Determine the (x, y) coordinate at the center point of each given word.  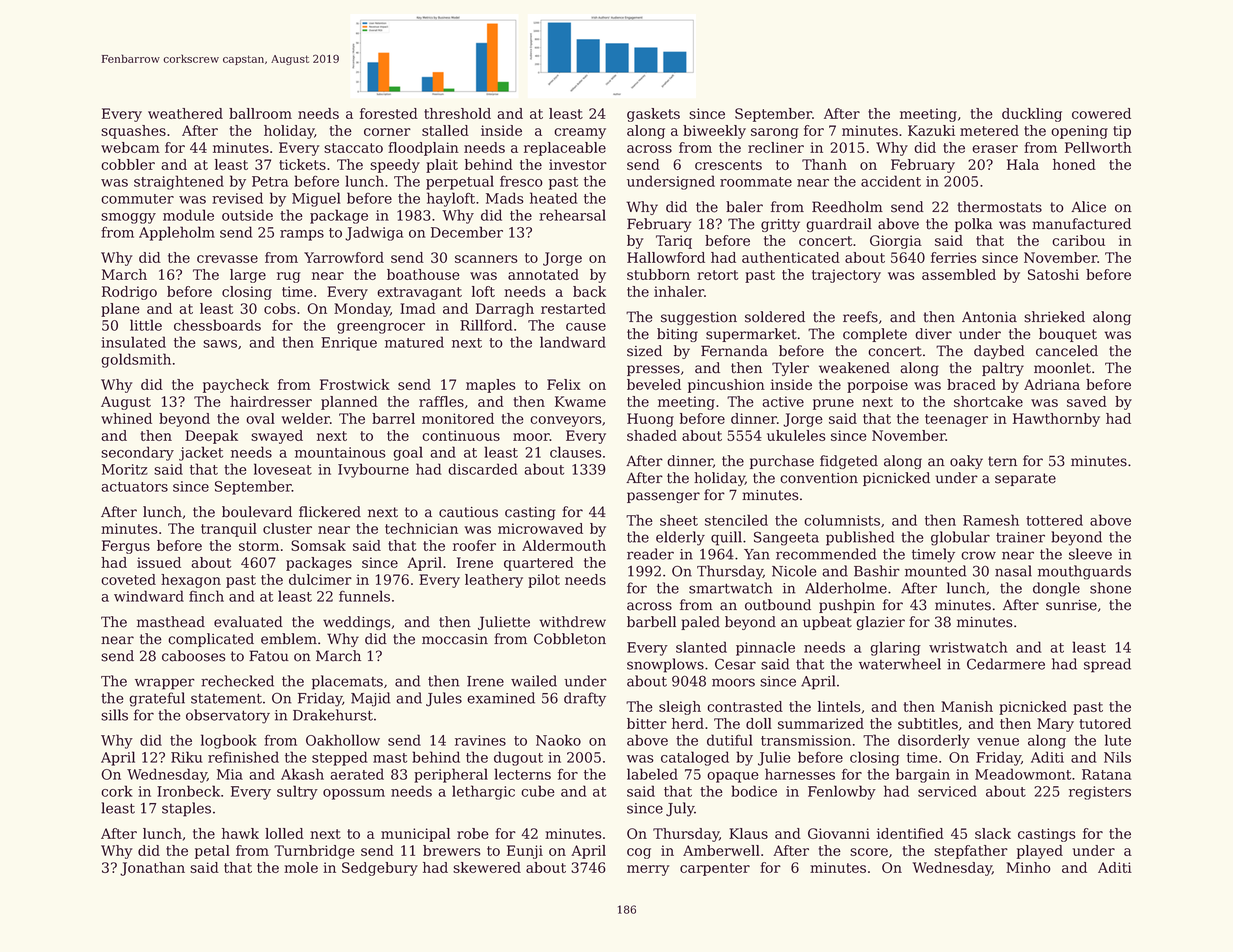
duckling (1032, 115)
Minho (1028, 867)
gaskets (653, 115)
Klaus (748, 833)
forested (389, 113)
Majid (371, 699)
